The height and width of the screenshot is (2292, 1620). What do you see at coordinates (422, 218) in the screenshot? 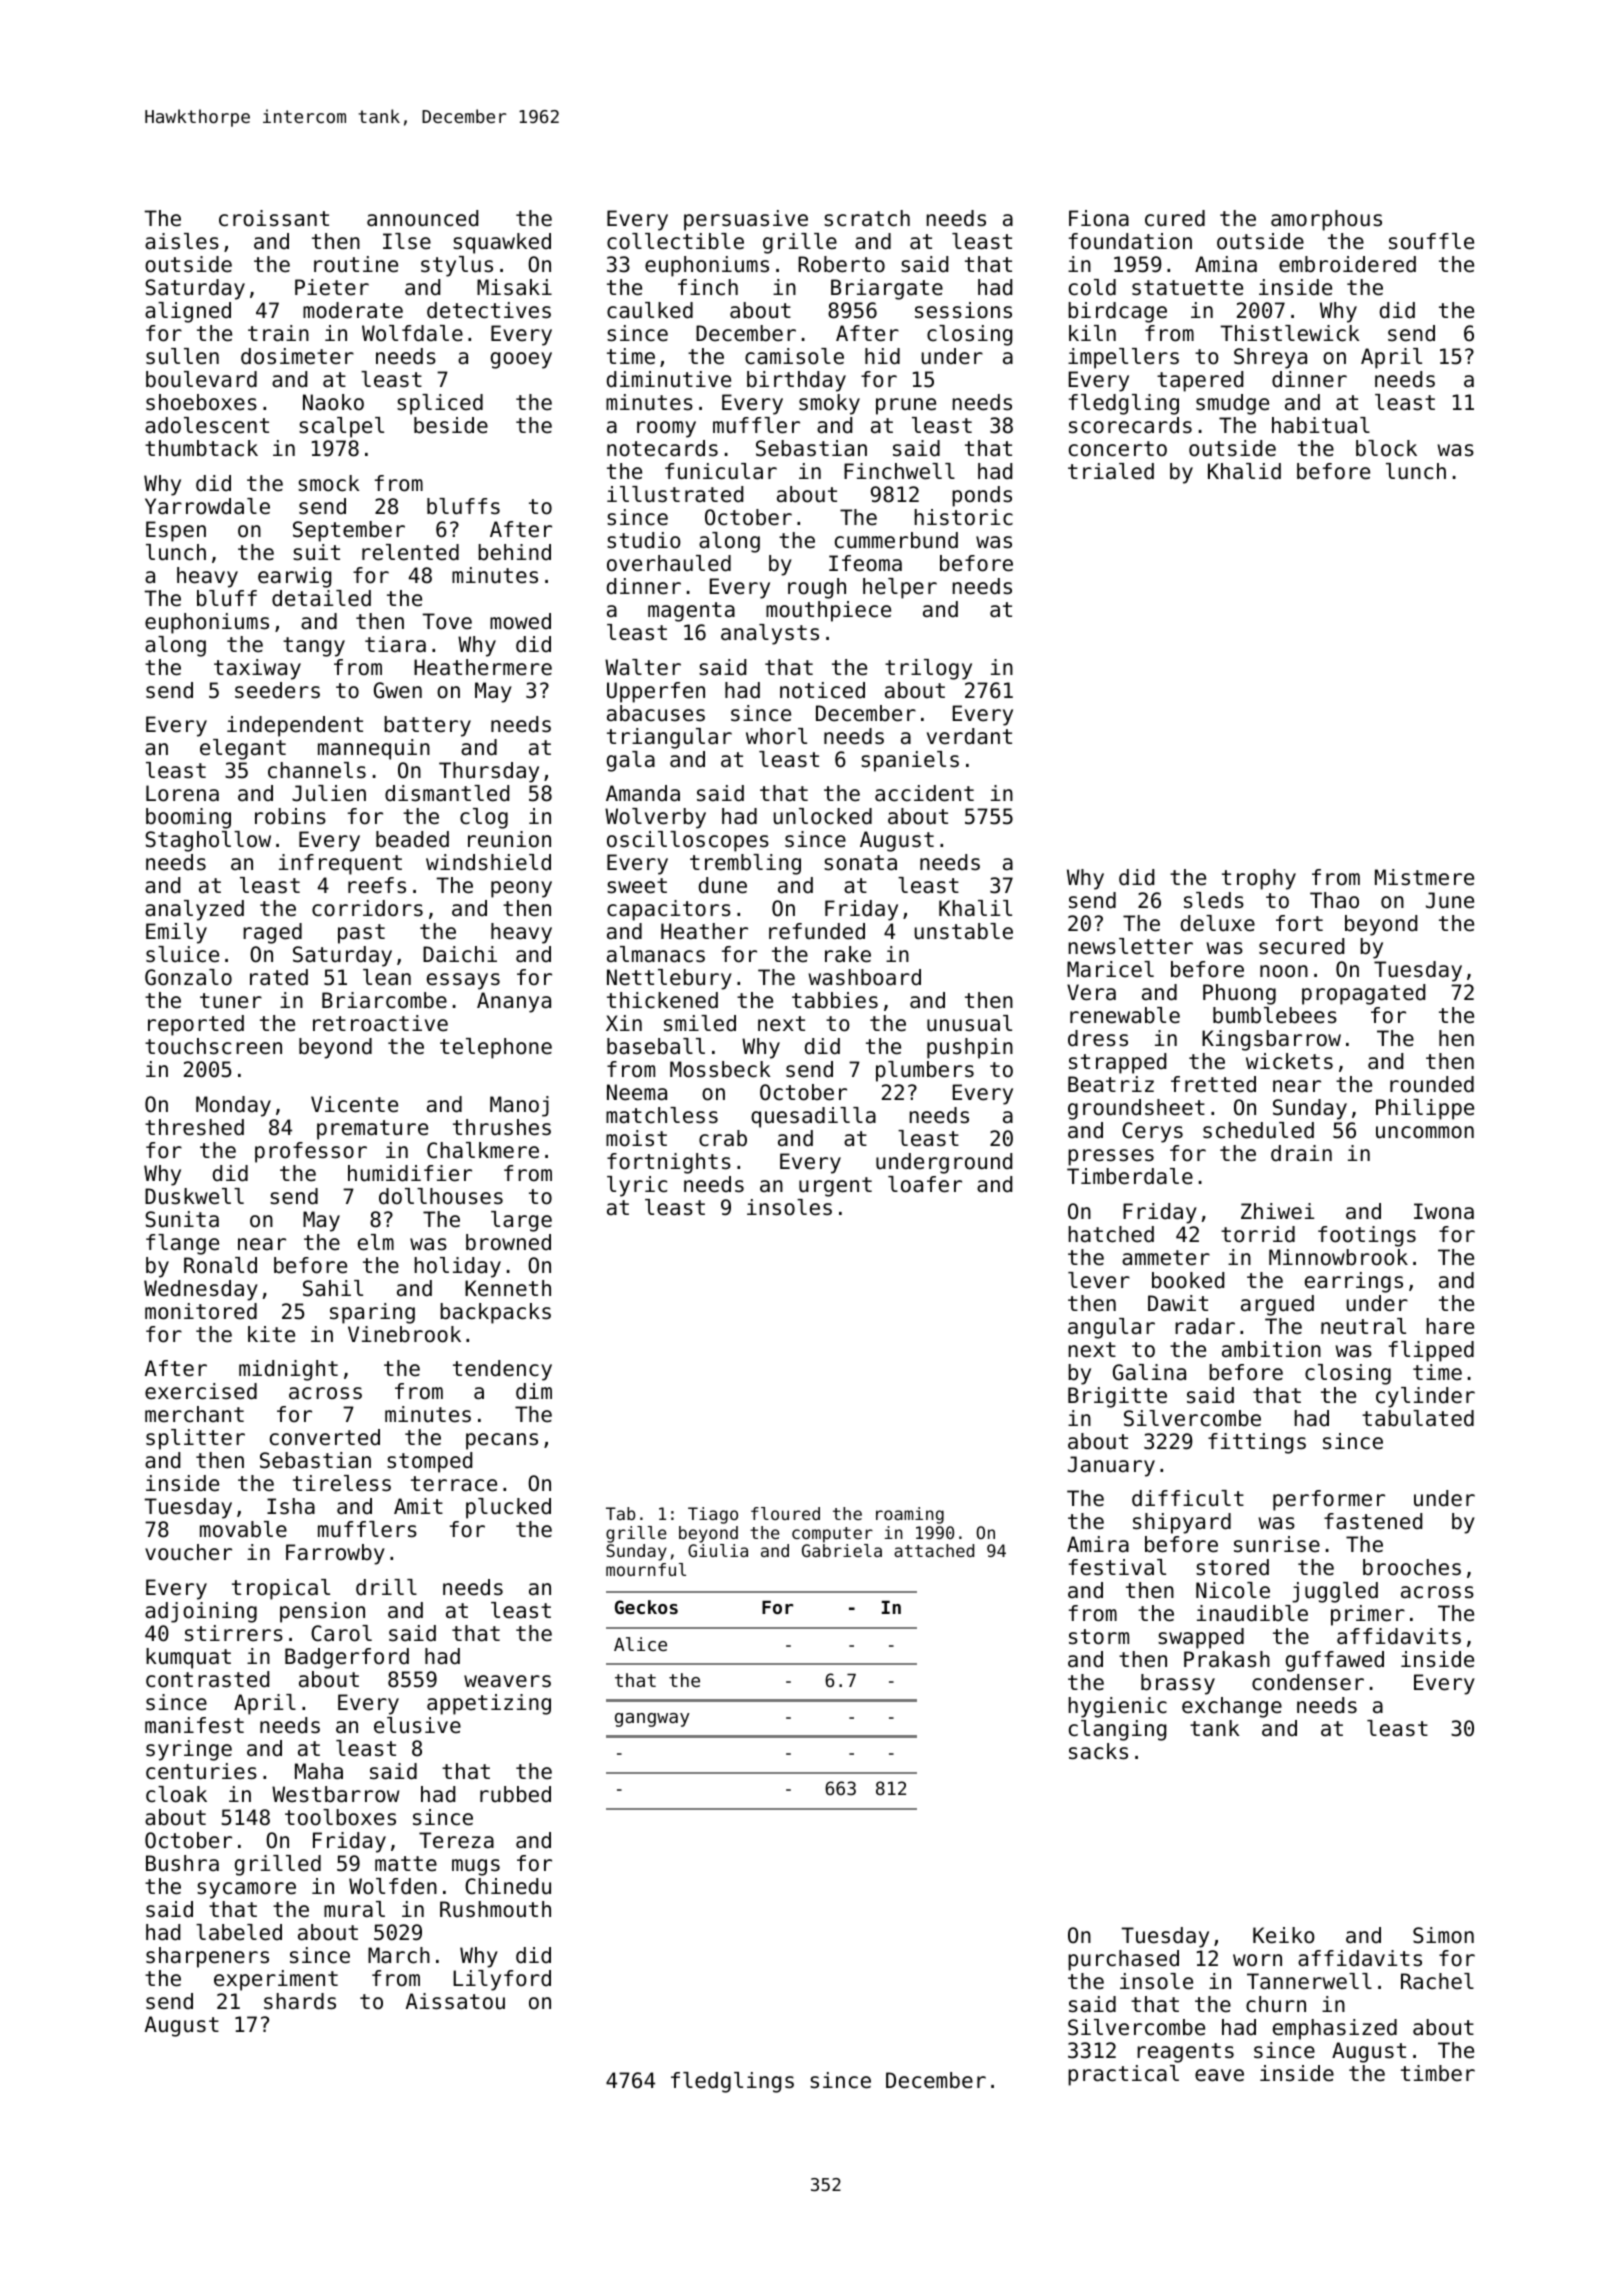
I see `announced` at bounding box center [422, 218].
